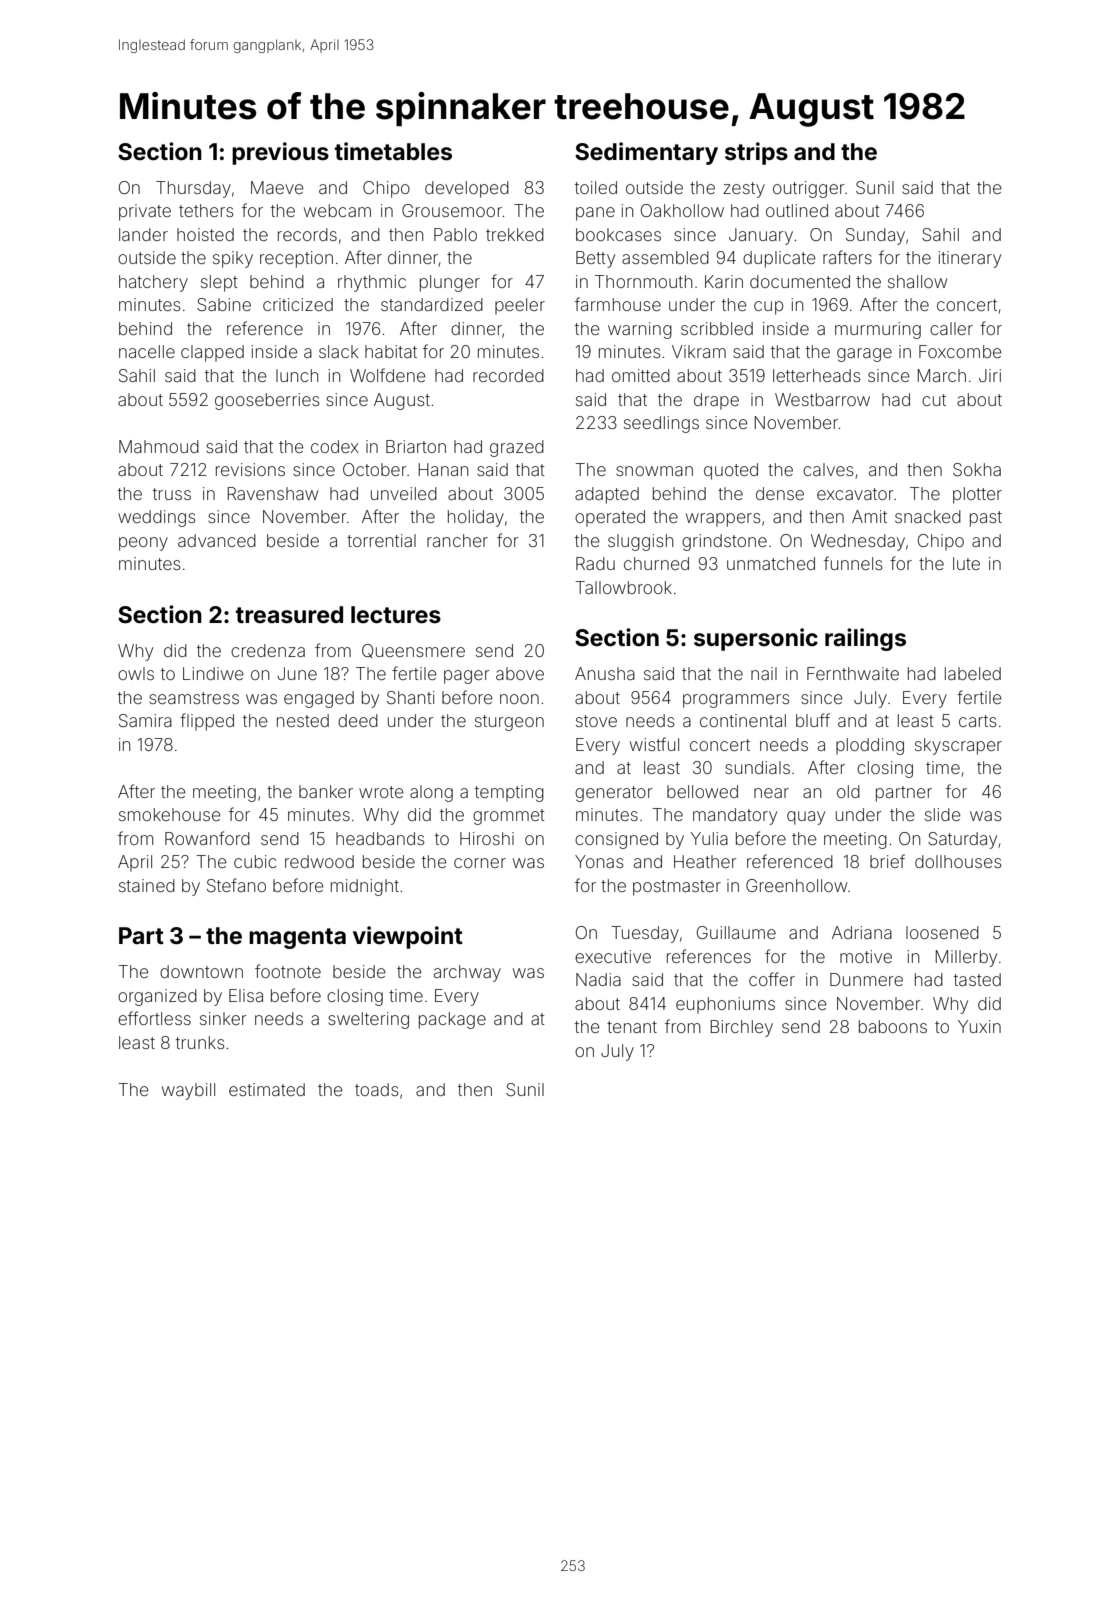  I want to click on wrappers, so click(723, 520).
